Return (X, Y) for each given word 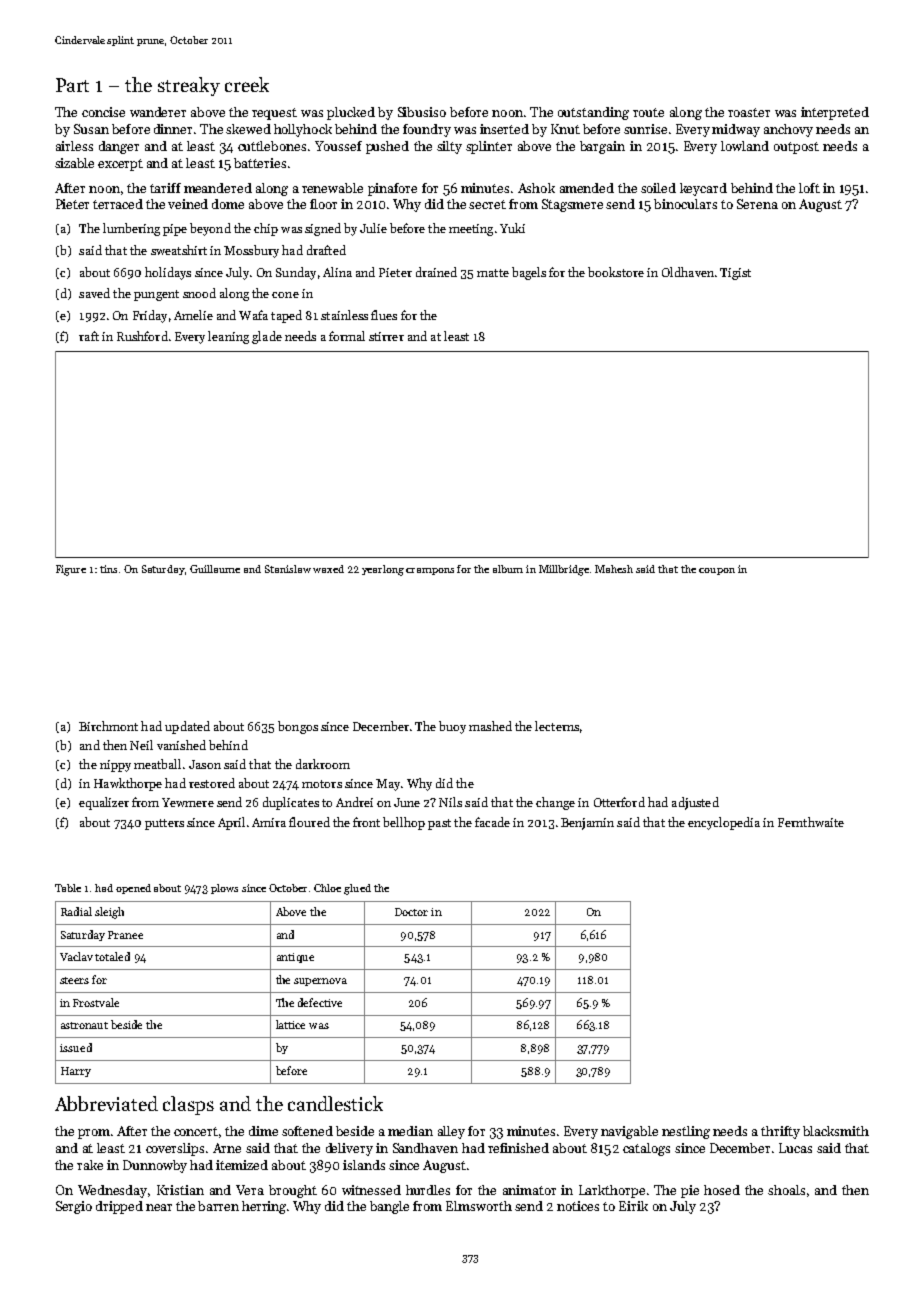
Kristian (180, 1190)
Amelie (193, 315)
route (648, 112)
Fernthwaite (811, 822)
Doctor (411, 912)
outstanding (593, 113)
